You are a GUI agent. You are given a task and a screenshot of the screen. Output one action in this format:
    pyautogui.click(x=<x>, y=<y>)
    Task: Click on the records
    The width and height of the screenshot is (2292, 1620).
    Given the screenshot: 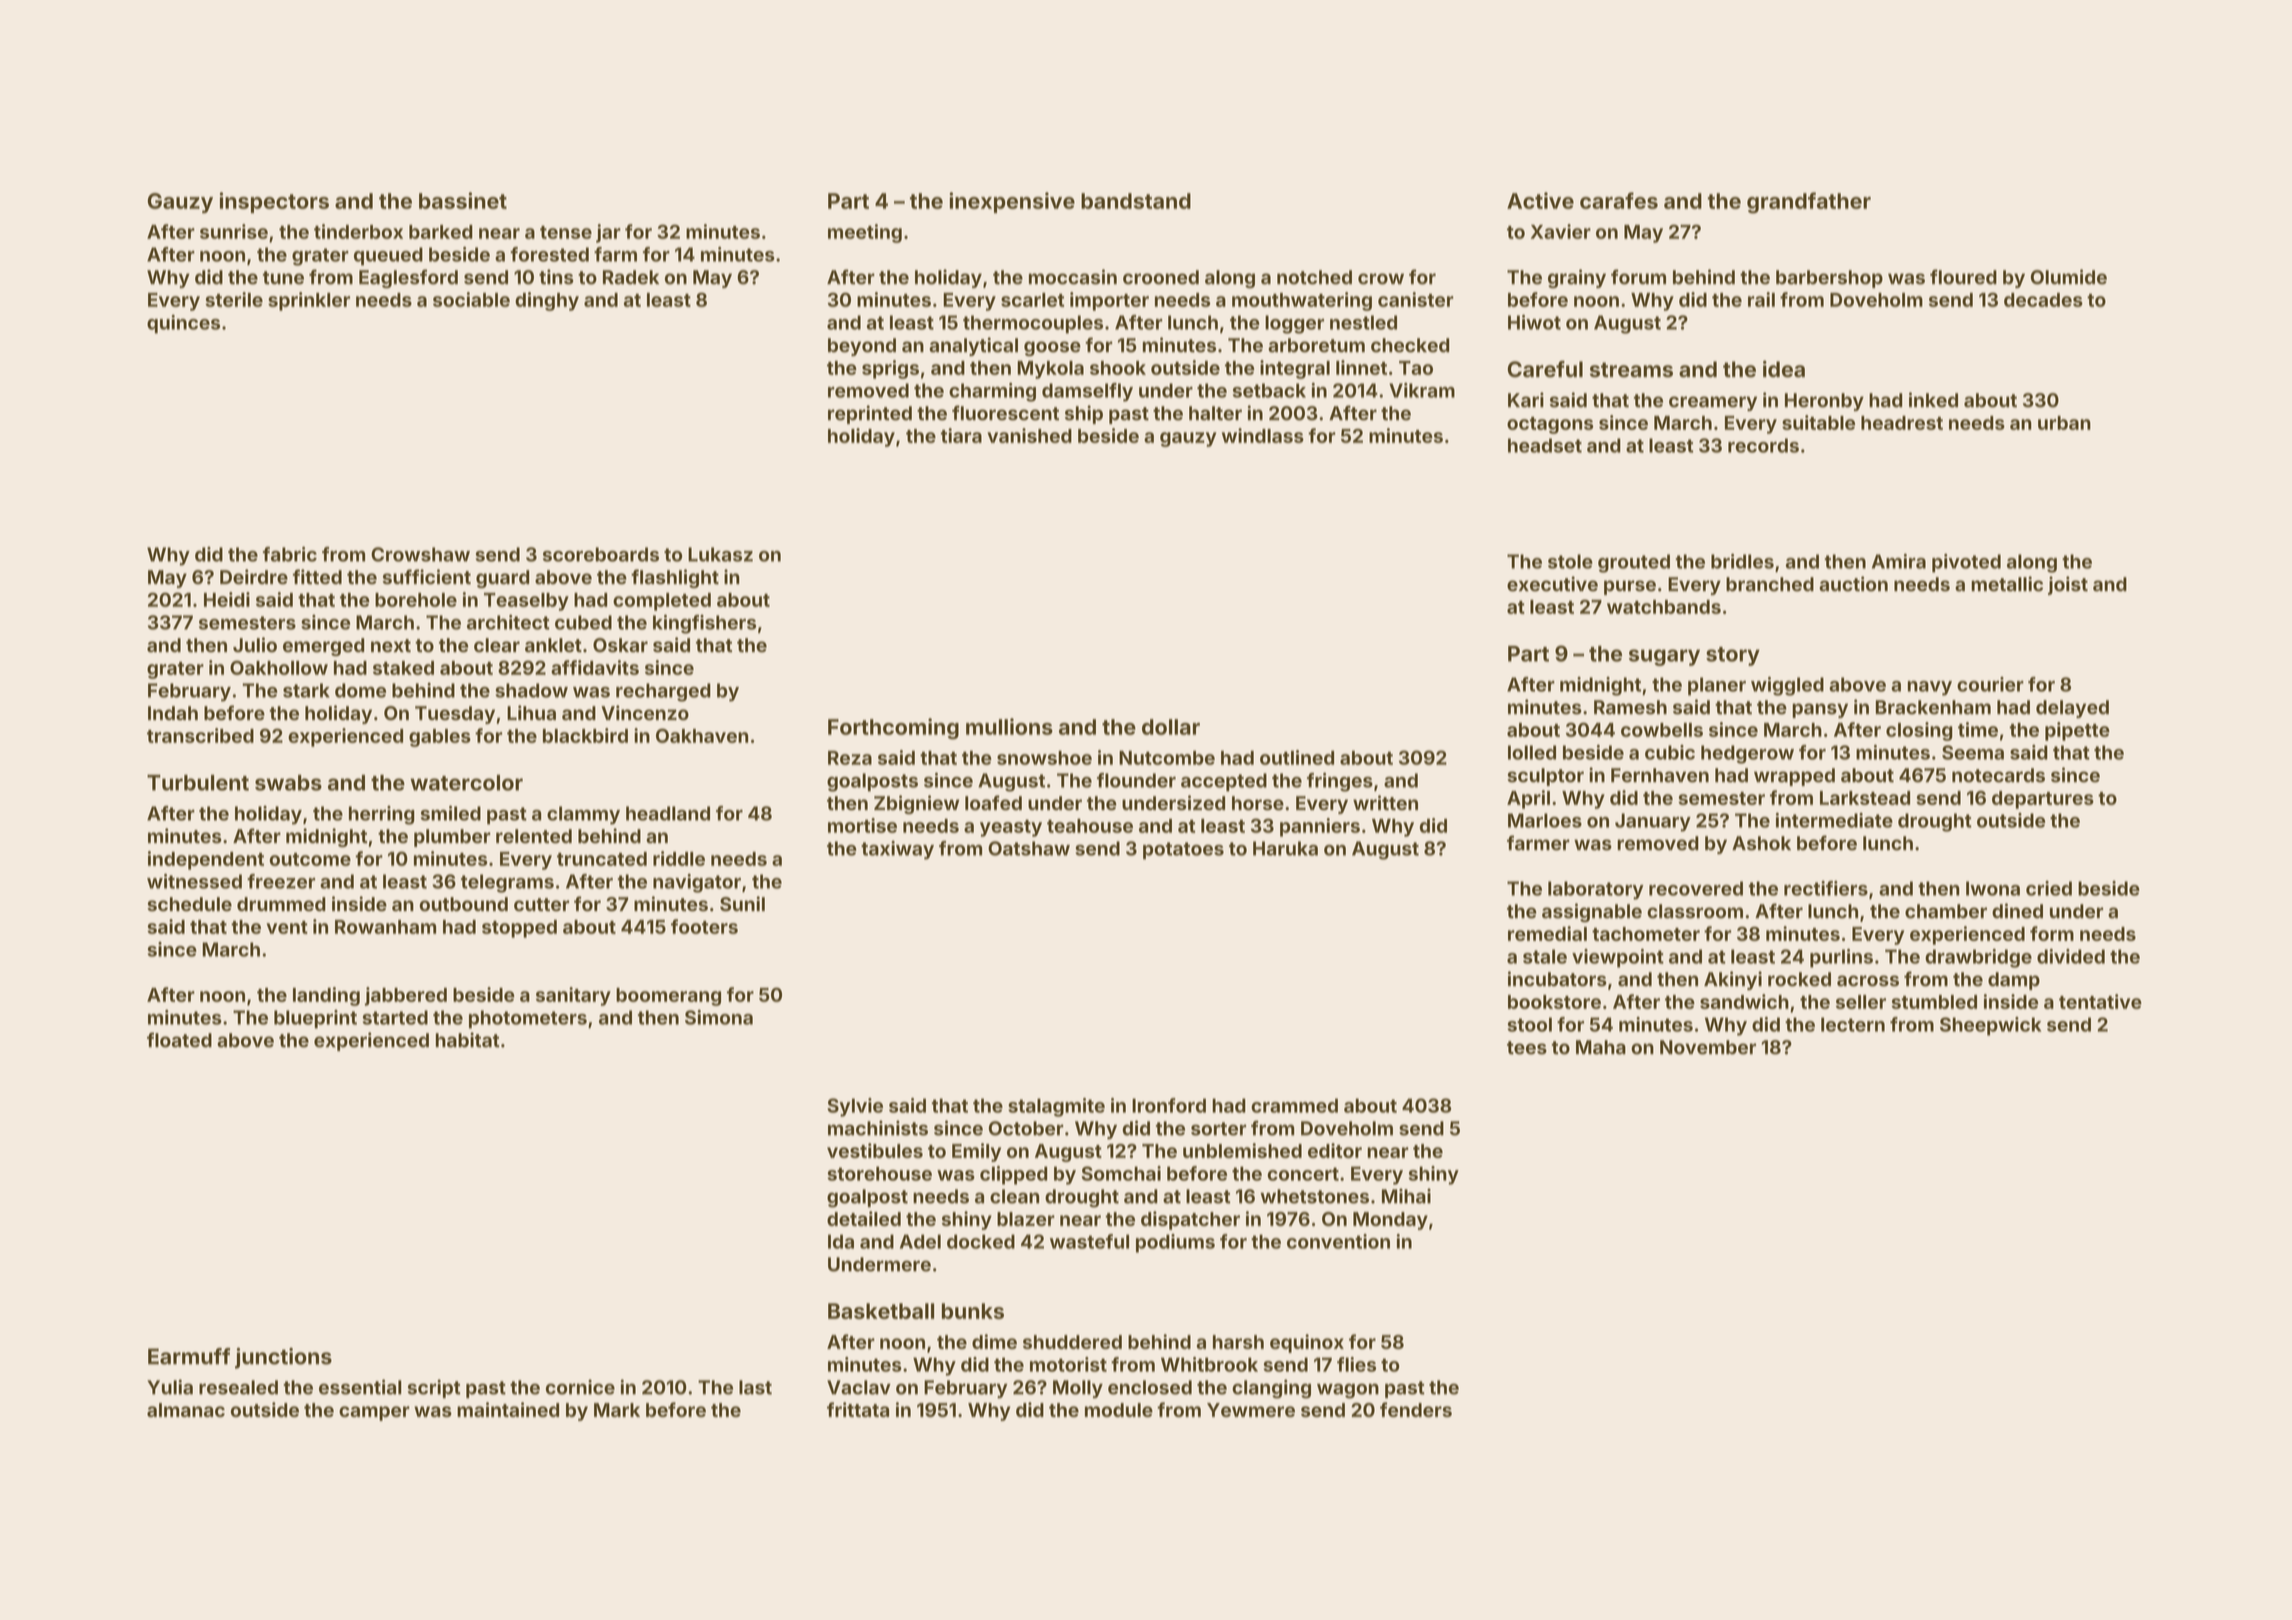 What is the action you would take?
    pyautogui.click(x=1763, y=445)
